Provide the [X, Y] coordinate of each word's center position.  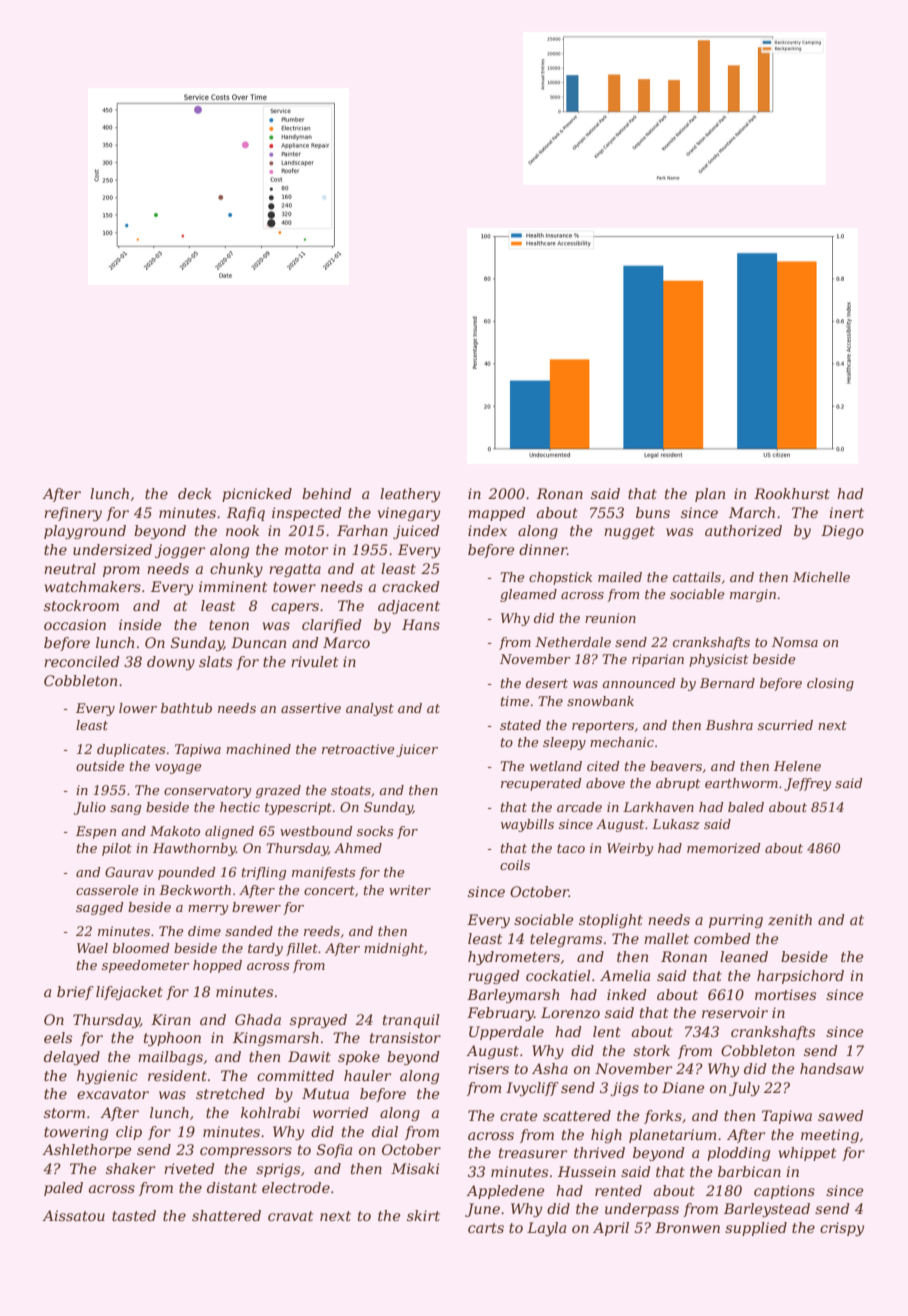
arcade [579, 807]
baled [746, 807]
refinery [73, 514]
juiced [416, 532]
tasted [134, 1215]
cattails [697, 577]
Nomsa [795, 642]
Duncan [258, 642]
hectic [240, 807]
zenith [790, 920]
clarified [332, 626]
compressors [246, 1152]
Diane [683, 1087]
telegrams [566, 940]
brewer [256, 907]
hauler [367, 1075]
